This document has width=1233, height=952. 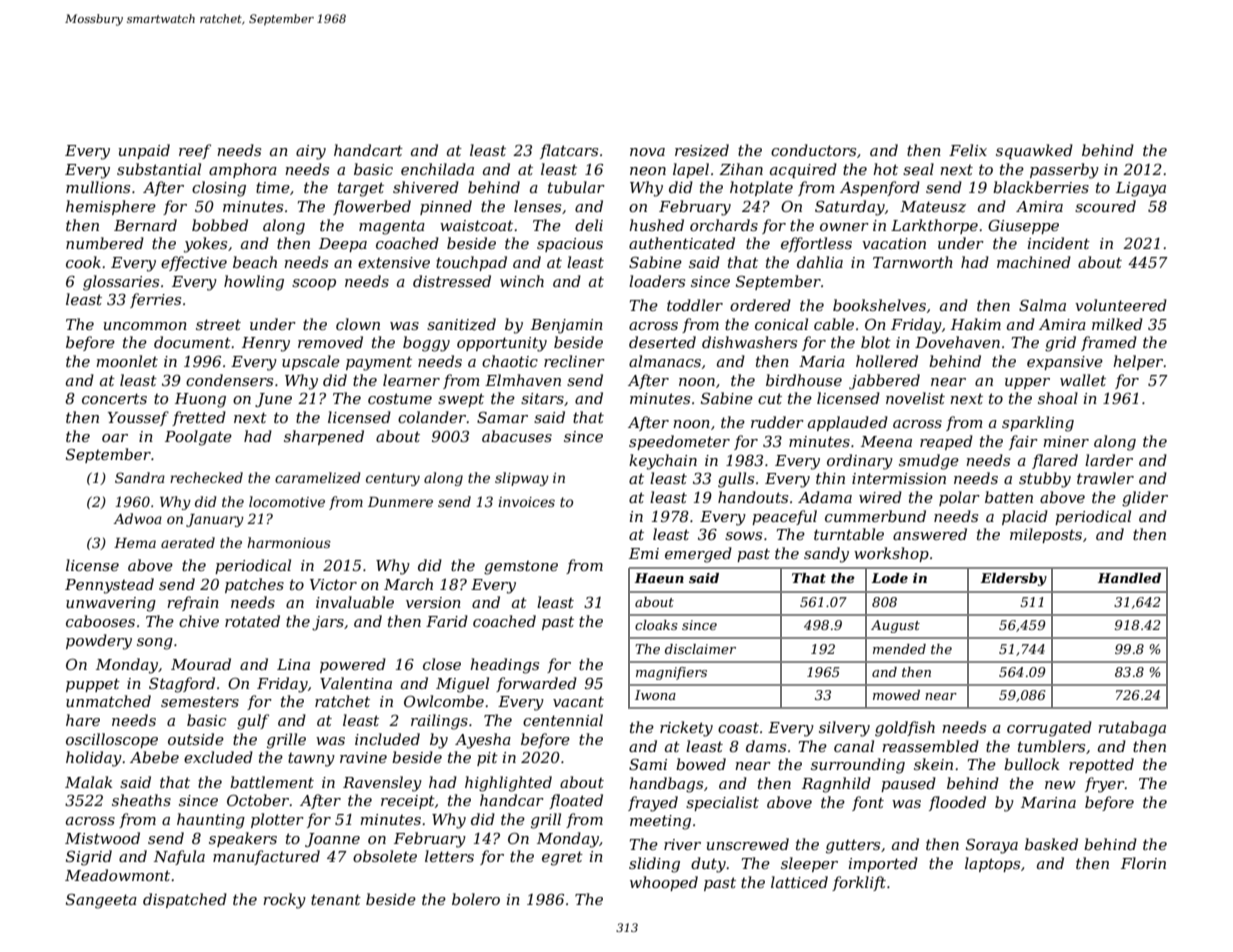 What do you see at coordinates (318, 478) in the document?
I see `caramelized` at bounding box center [318, 478].
